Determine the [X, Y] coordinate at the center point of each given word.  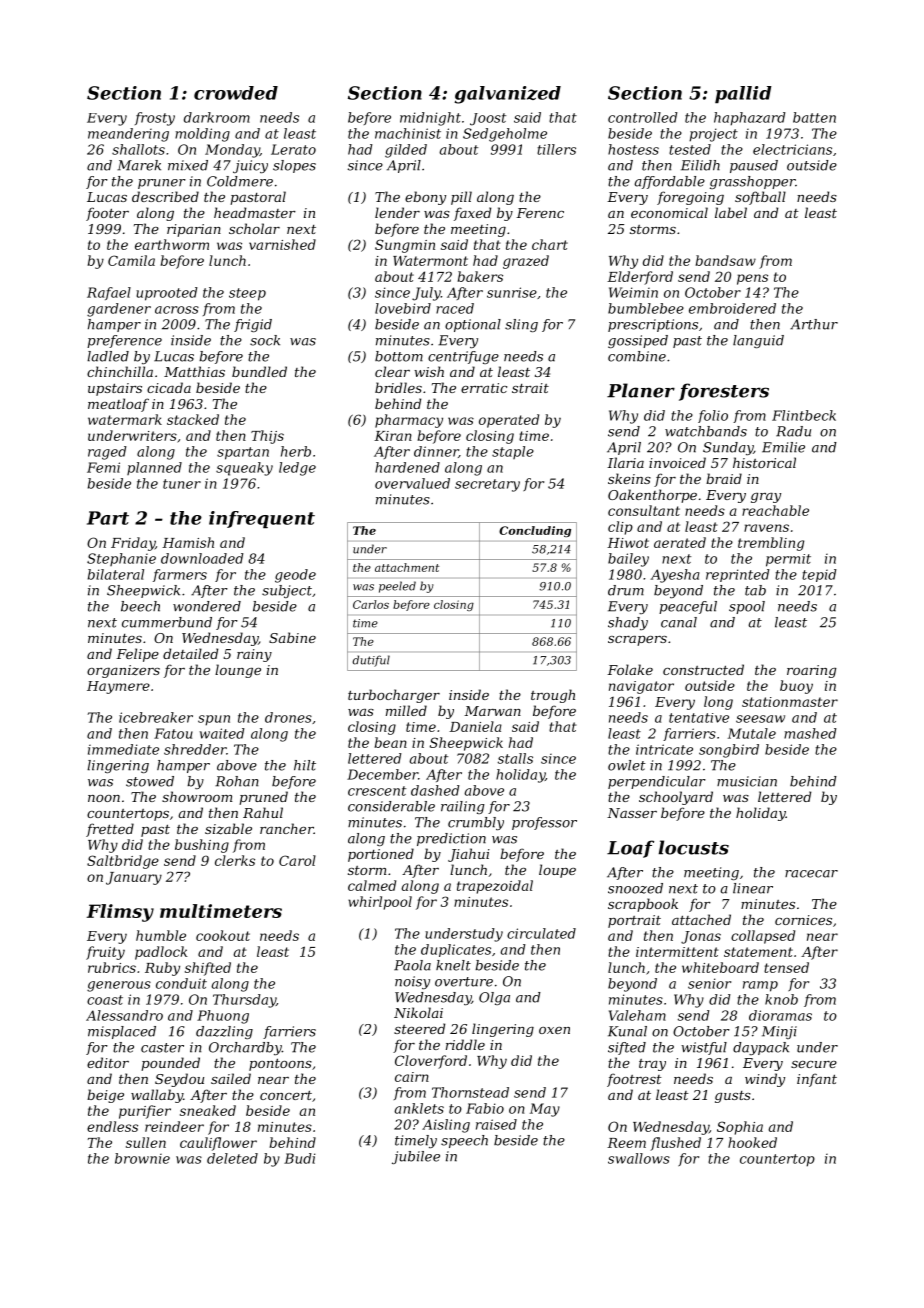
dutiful [371, 661]
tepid [819, 575]
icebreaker [156, 717]
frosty [155, 119]
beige [105, 1096]
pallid [743, 94]
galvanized [508, 95]
